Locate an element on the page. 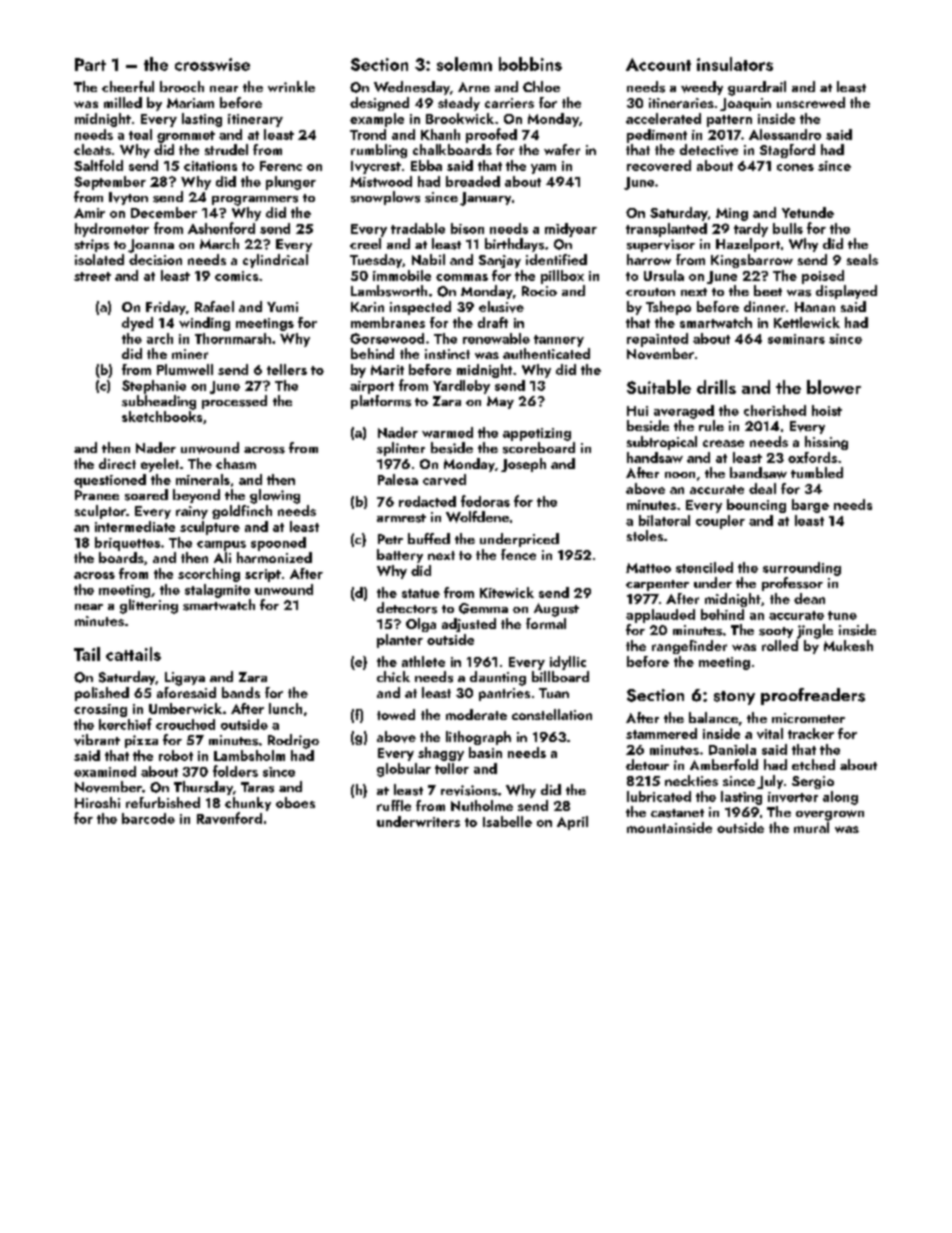  cleats is located at coordinates (92, 149).
